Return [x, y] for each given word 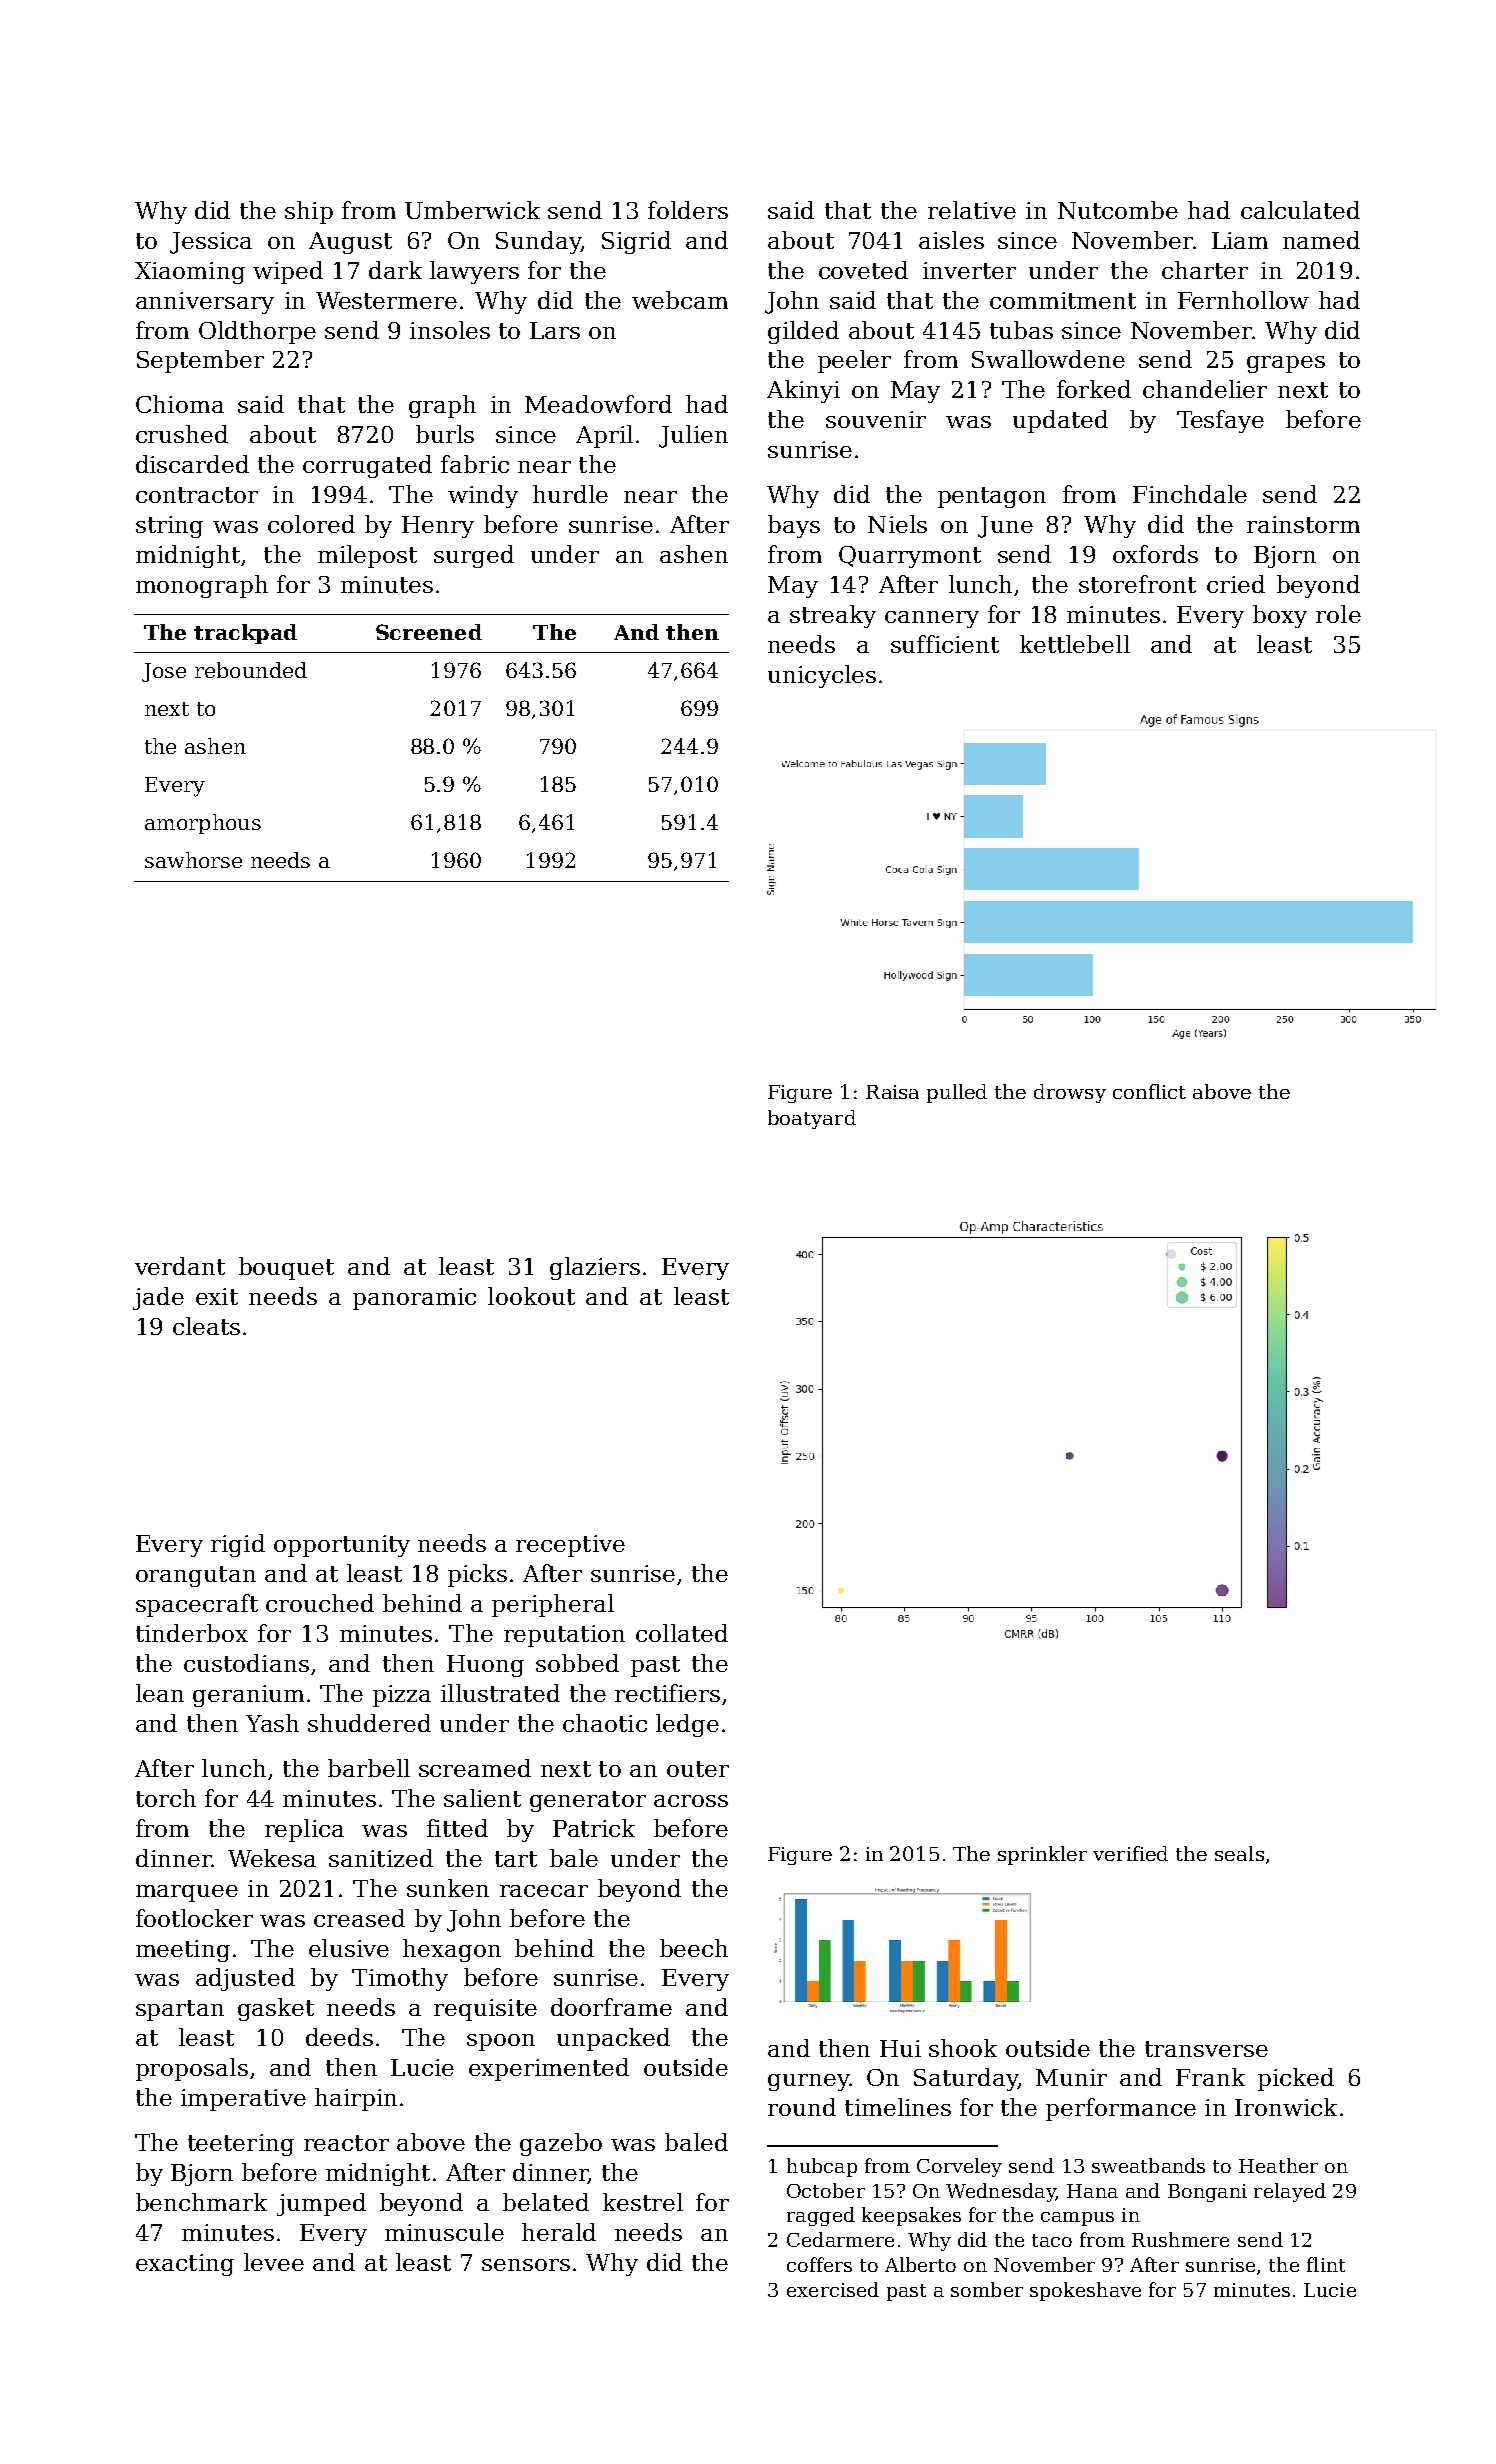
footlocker [194, 1918]
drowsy [1070, 1093]
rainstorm [1303, 524]
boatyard [812, 1119]
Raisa [892, 1092]
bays [794, 526]
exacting [185, 2265]
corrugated [367, 466]
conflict [1149, 1091]
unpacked [613, 2039]
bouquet [286, 1268]
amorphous [203, 824]
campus [1077, 2219]
